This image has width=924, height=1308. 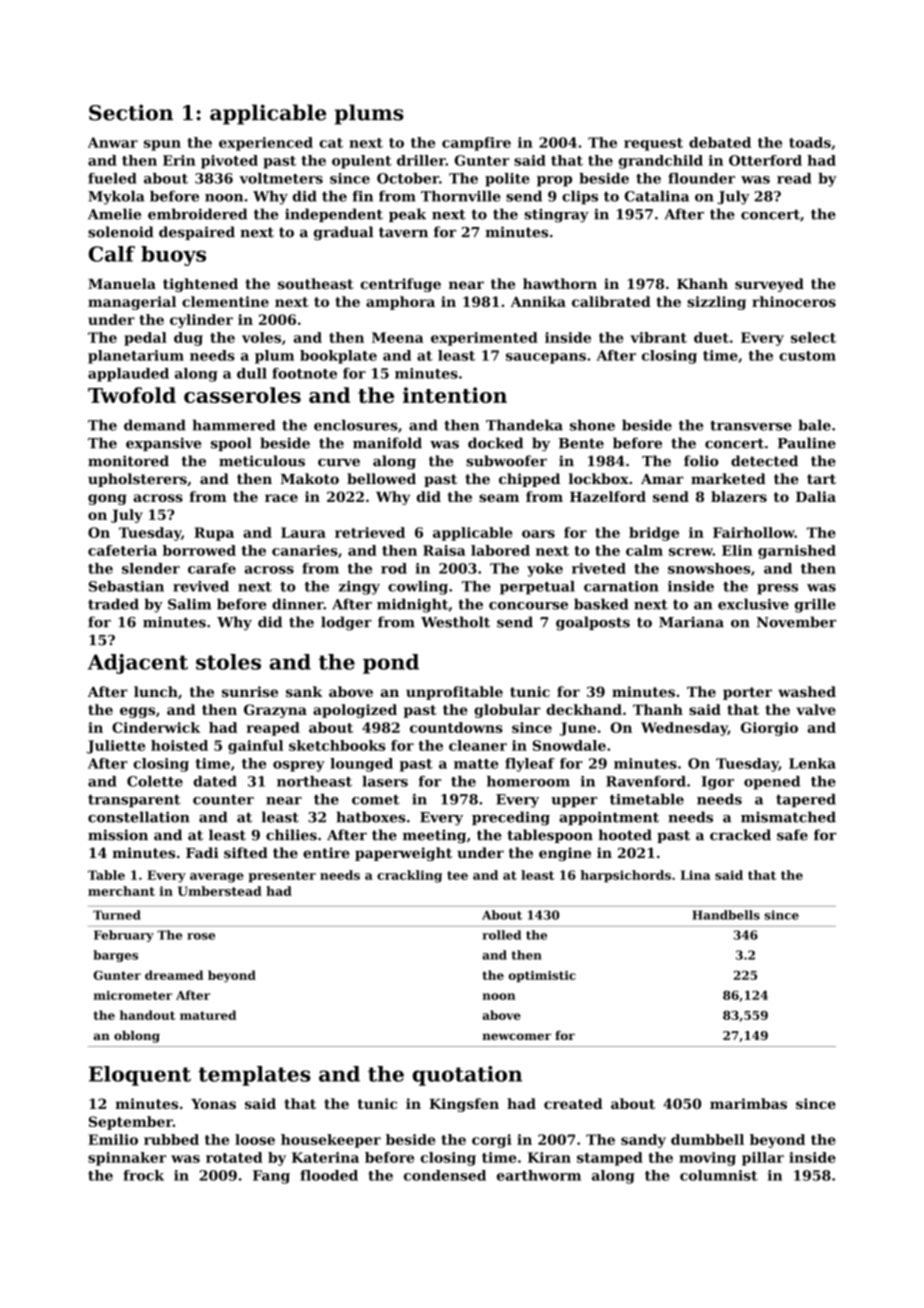 I want to click on experienced, so click(x=266, y=144).
